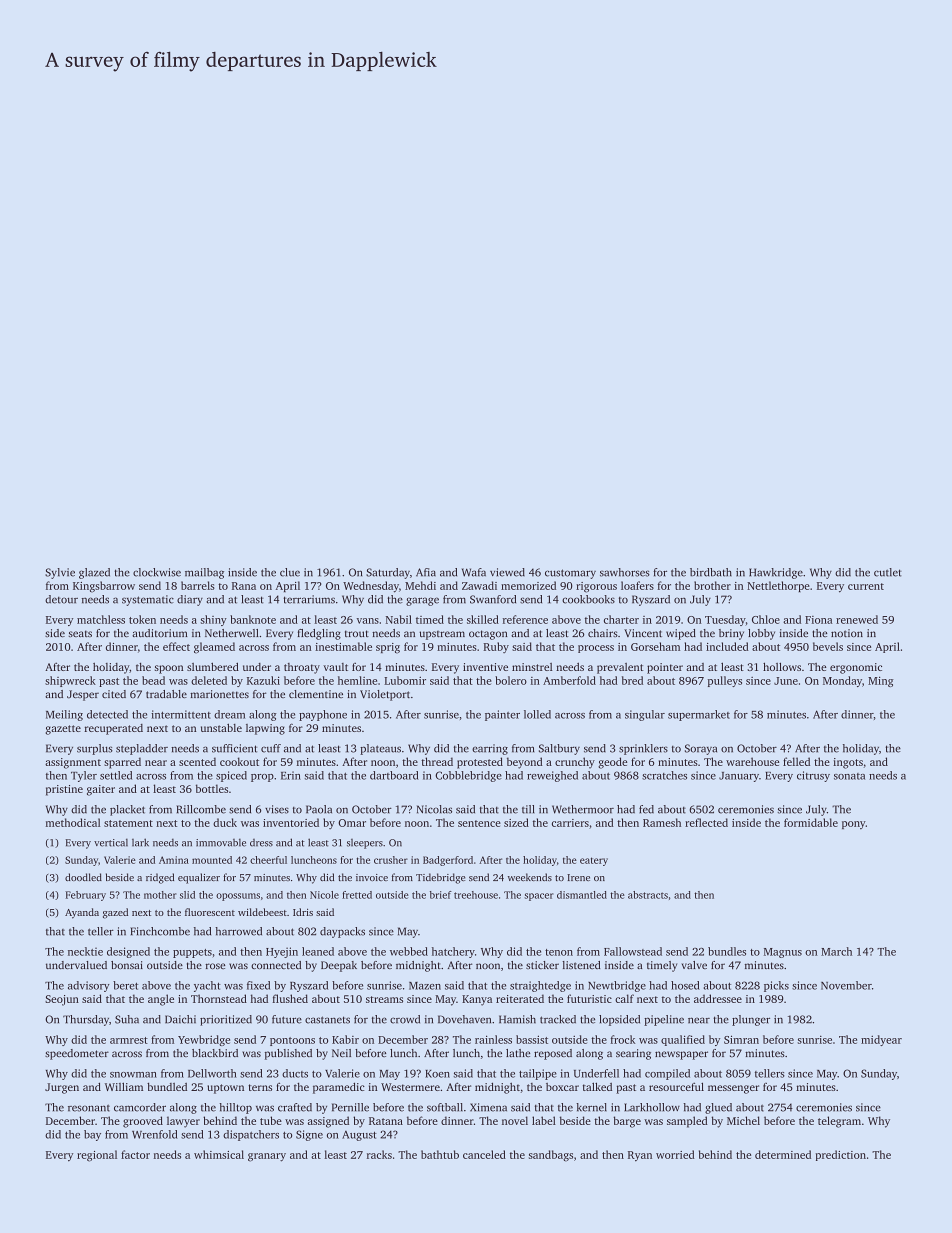  Describe the element at coordinates (558, 1019) in the page. I see `tracked` at that location.
